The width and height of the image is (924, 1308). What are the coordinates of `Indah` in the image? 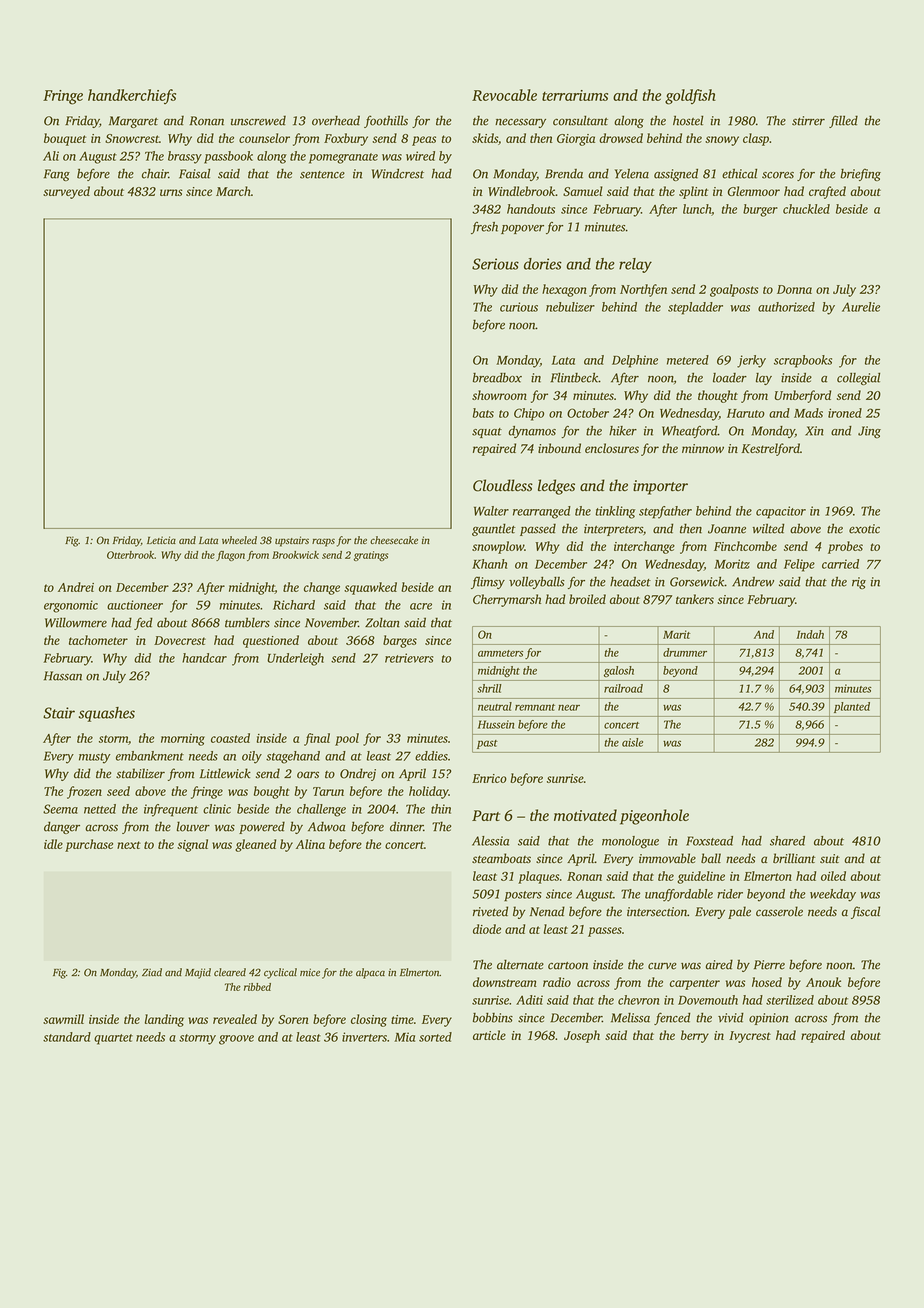 It's located at (810, 634).
